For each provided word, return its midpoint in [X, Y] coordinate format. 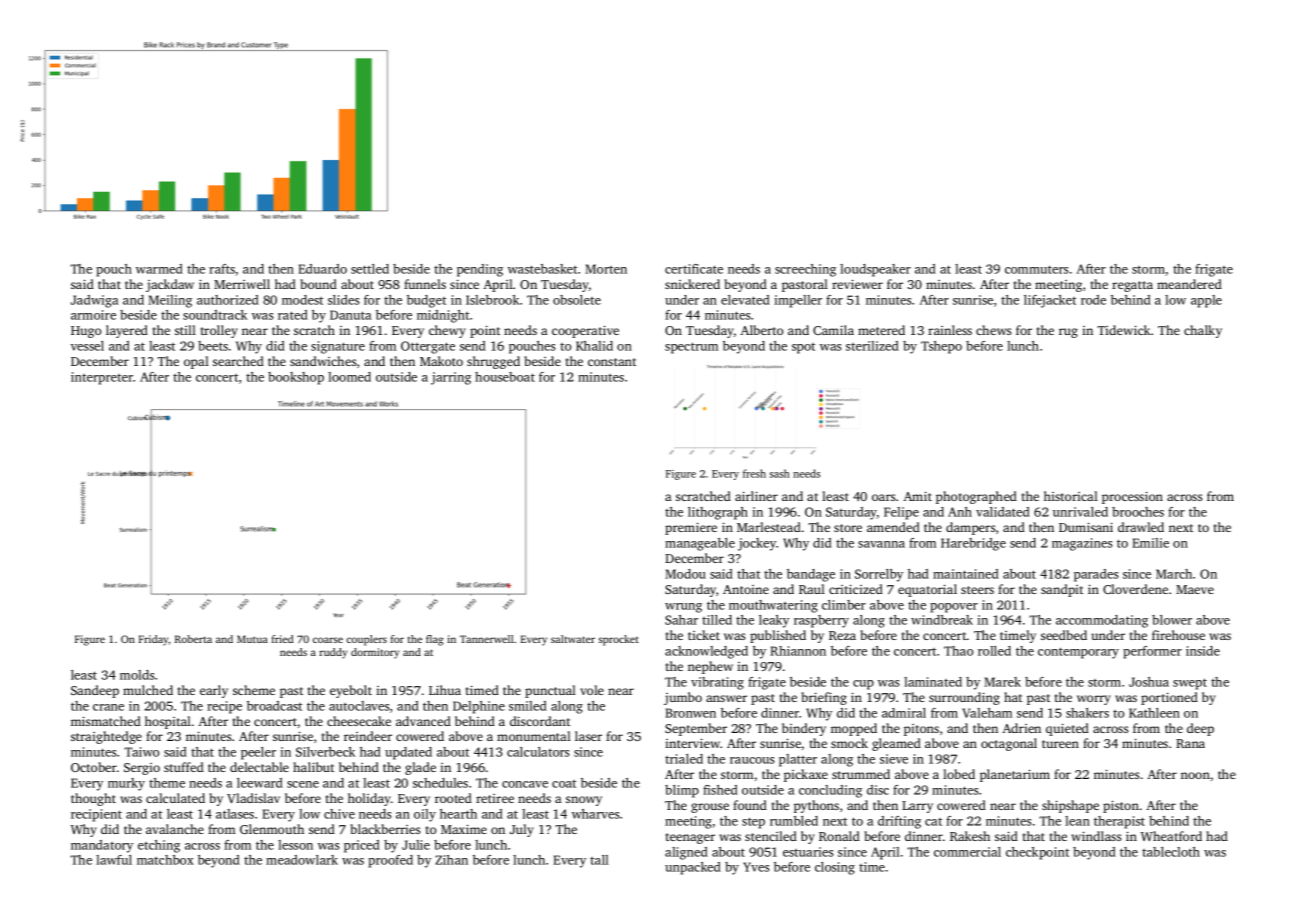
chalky [1203, 331]
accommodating [1102, 621]
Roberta [193, 639]
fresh [754, 473]
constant [612, 362]
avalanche [175, 829]
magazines [1082, 544]
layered [127, 331]
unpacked [693, 868]
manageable [700, 544]
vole [592, 690]
